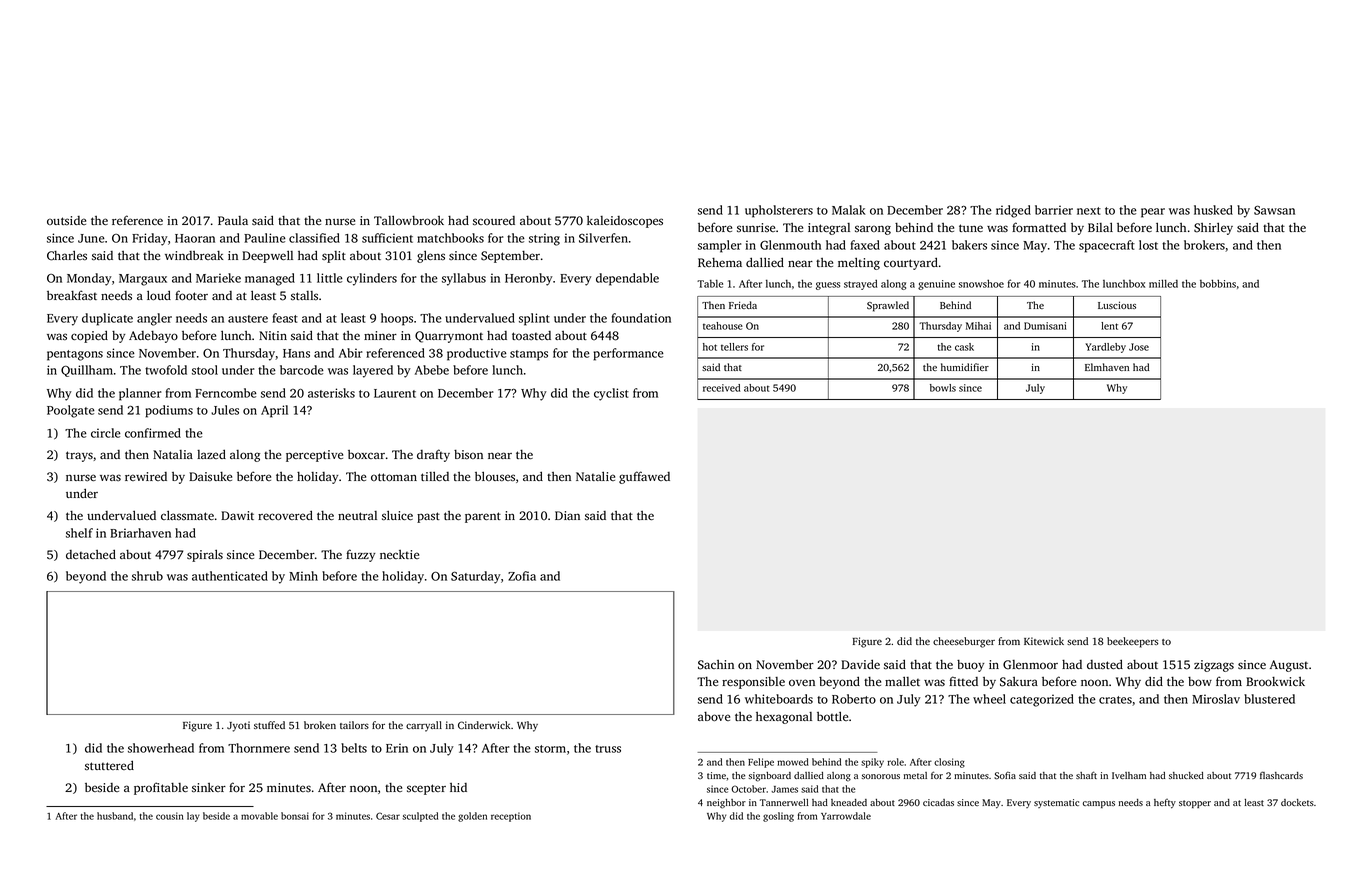 Image resolution: width=1372 pixels, height=887 pixels. What do you see at coordinates (66, 221) in the image?
I see `outside` at bounding box center [66, 221].
